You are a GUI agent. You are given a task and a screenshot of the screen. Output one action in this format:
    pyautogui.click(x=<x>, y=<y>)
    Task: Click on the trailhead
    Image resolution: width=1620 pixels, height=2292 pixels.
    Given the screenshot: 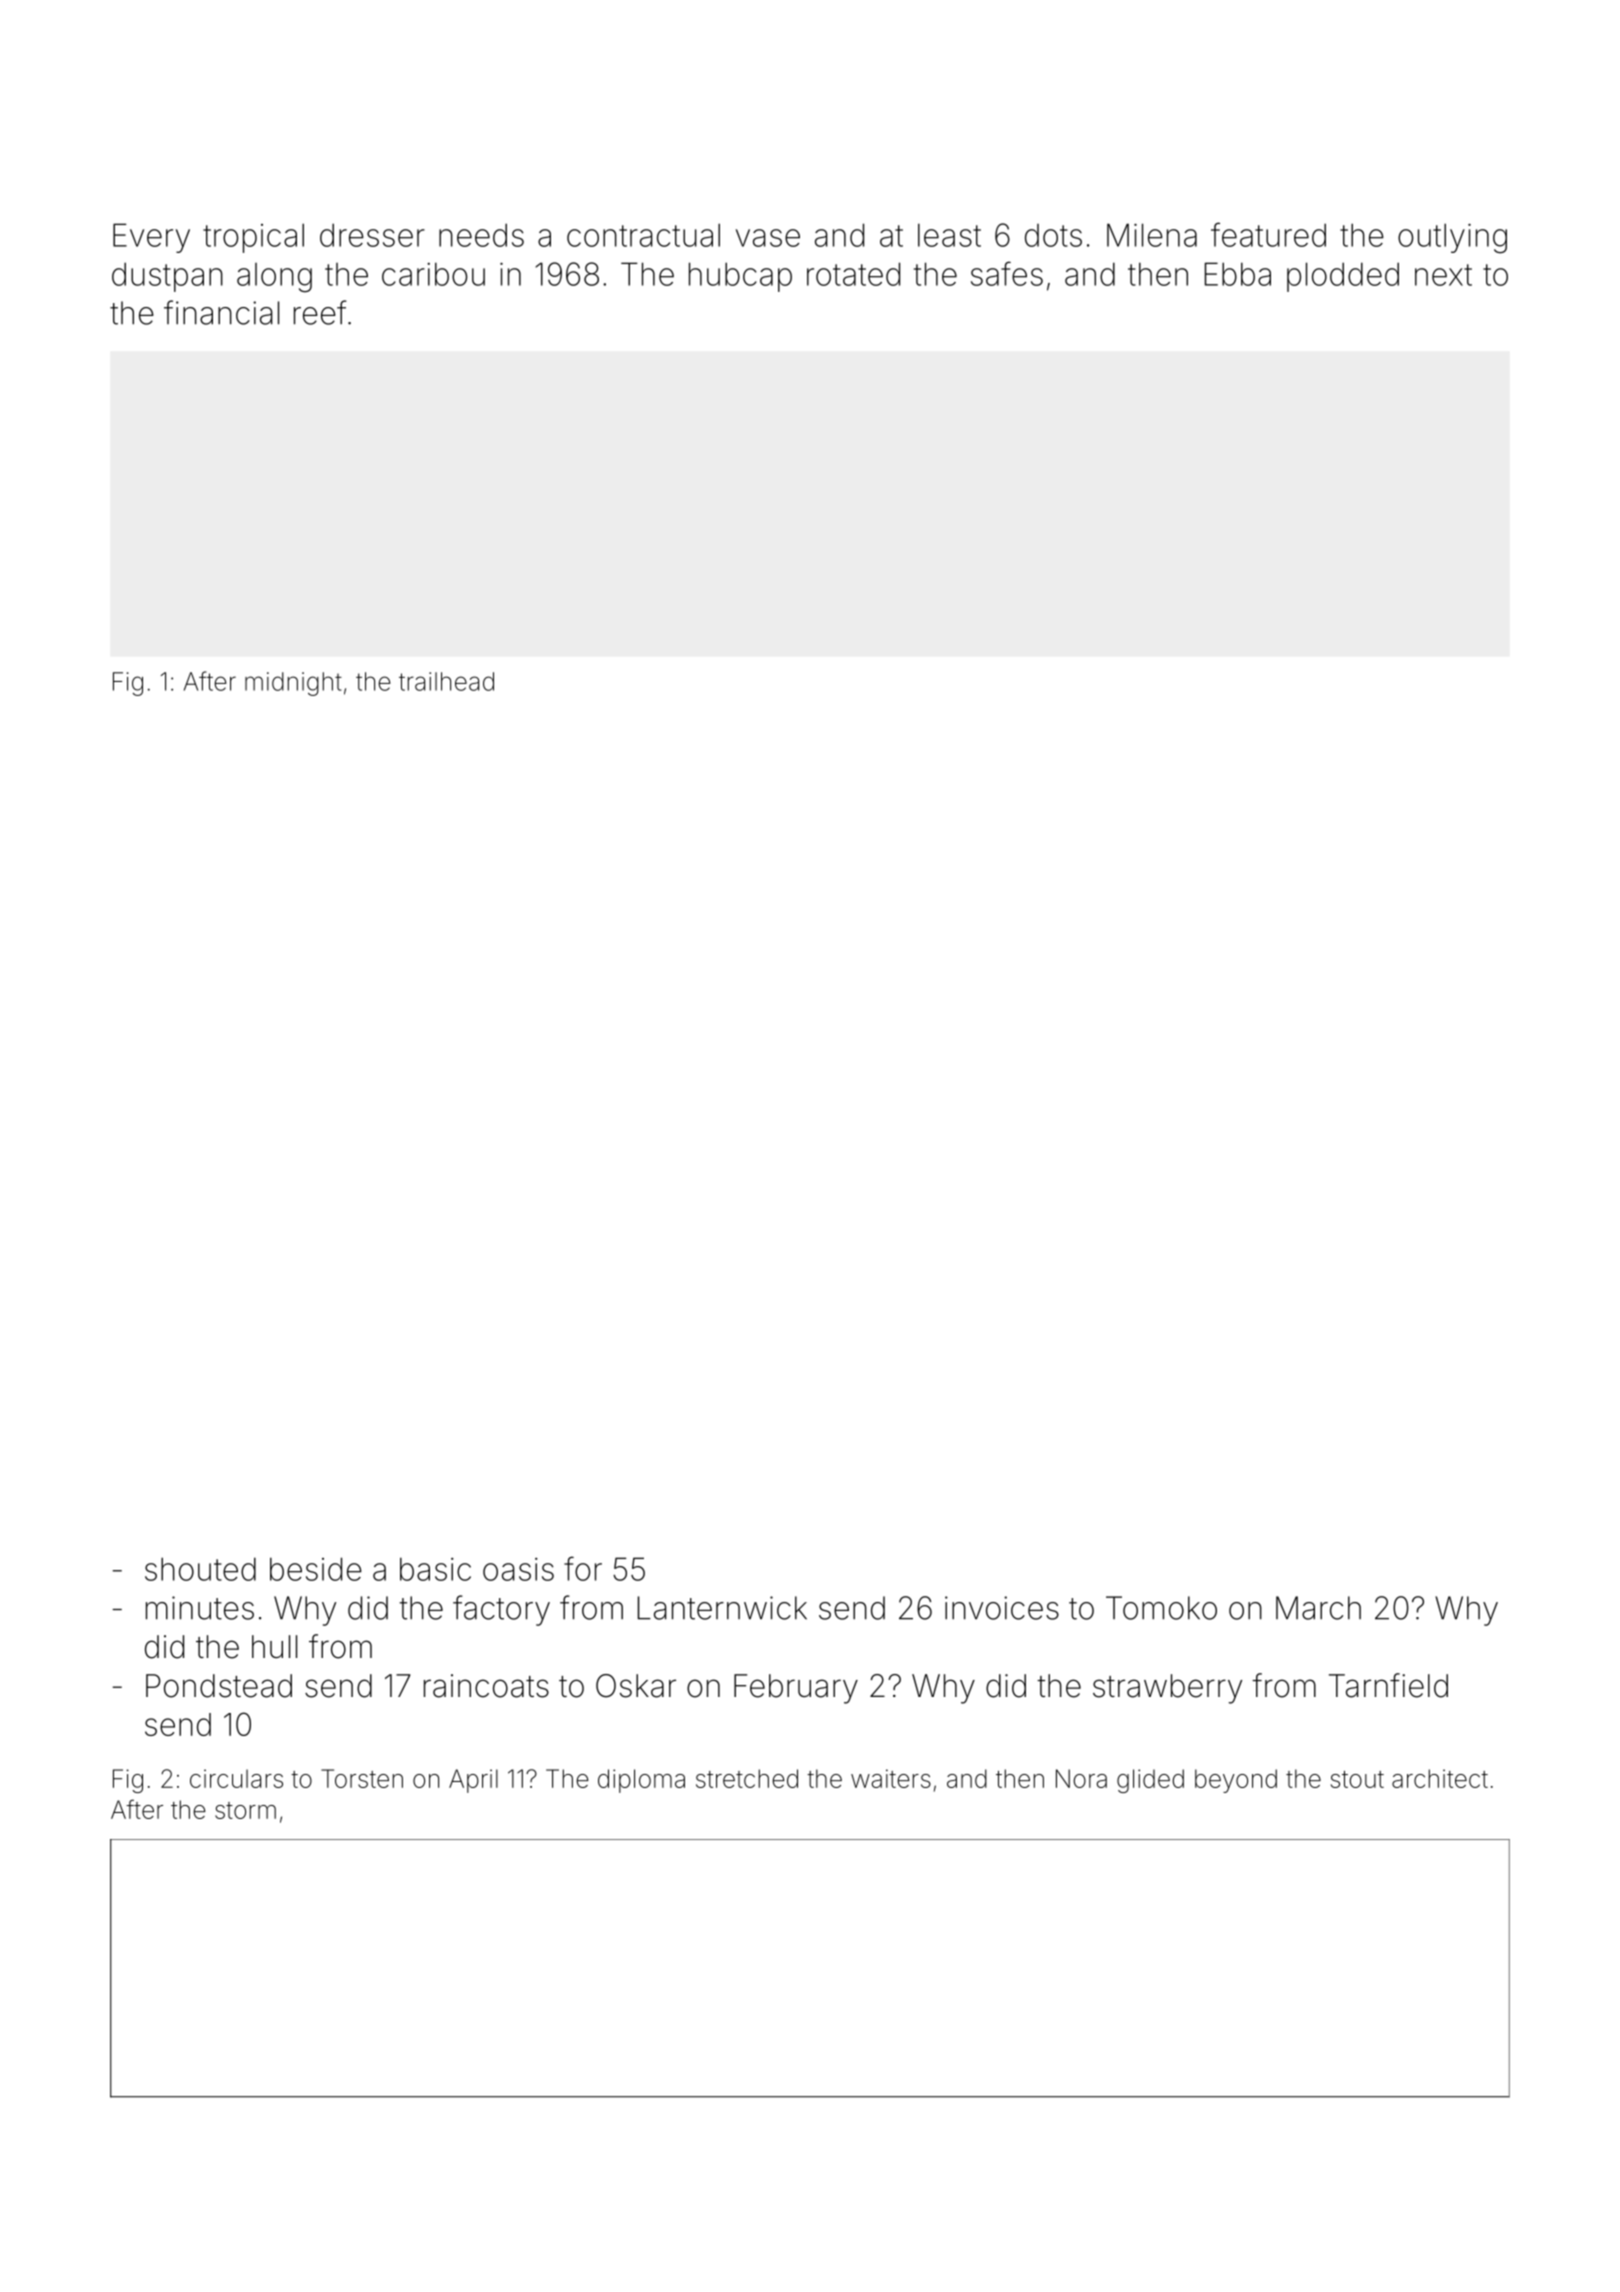 What is the action you would take?
    pyautogui.click(x=446, y=681)
